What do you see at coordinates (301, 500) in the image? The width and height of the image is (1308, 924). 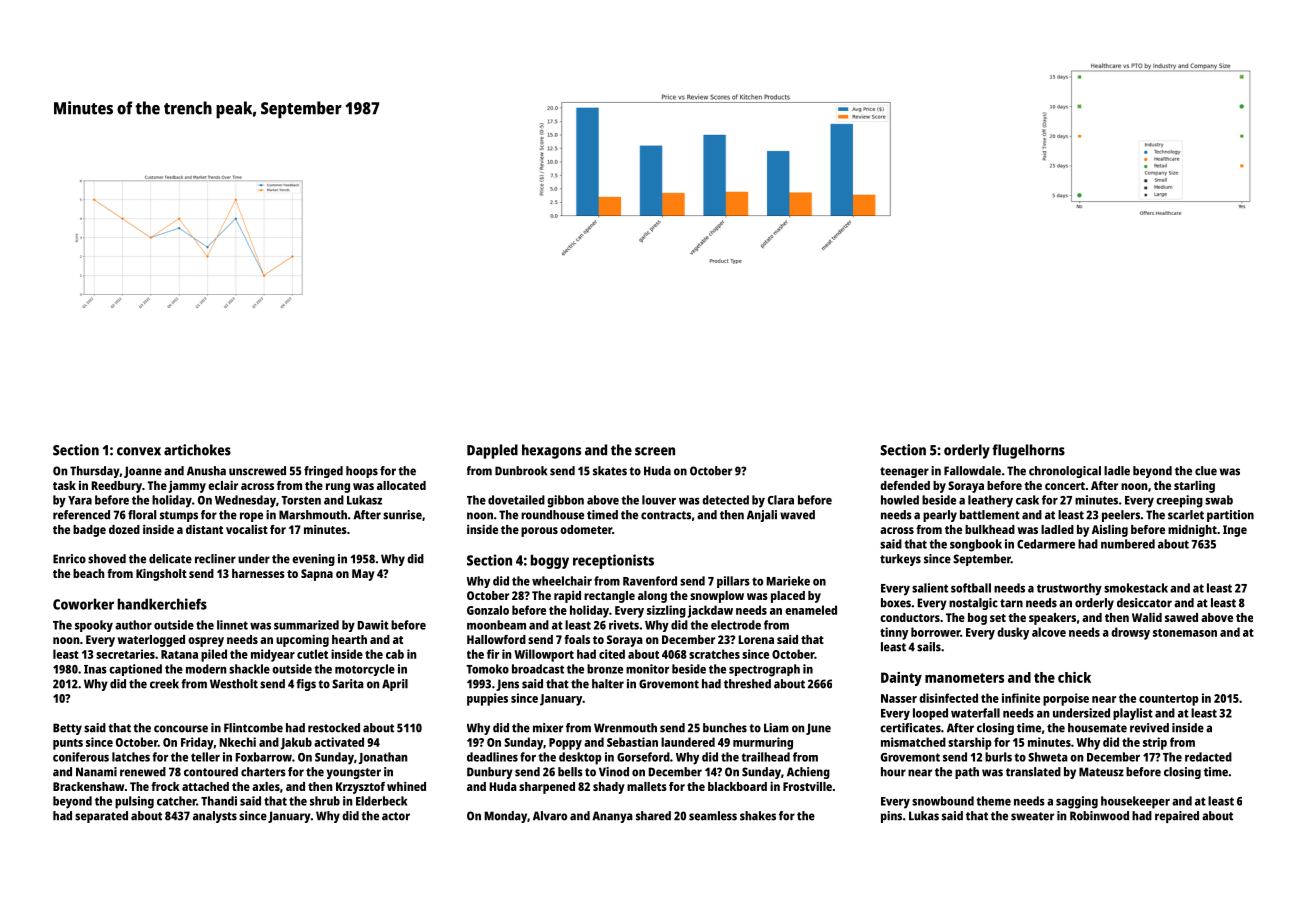 I see `Torsten` at bounding box center [301, 500].
